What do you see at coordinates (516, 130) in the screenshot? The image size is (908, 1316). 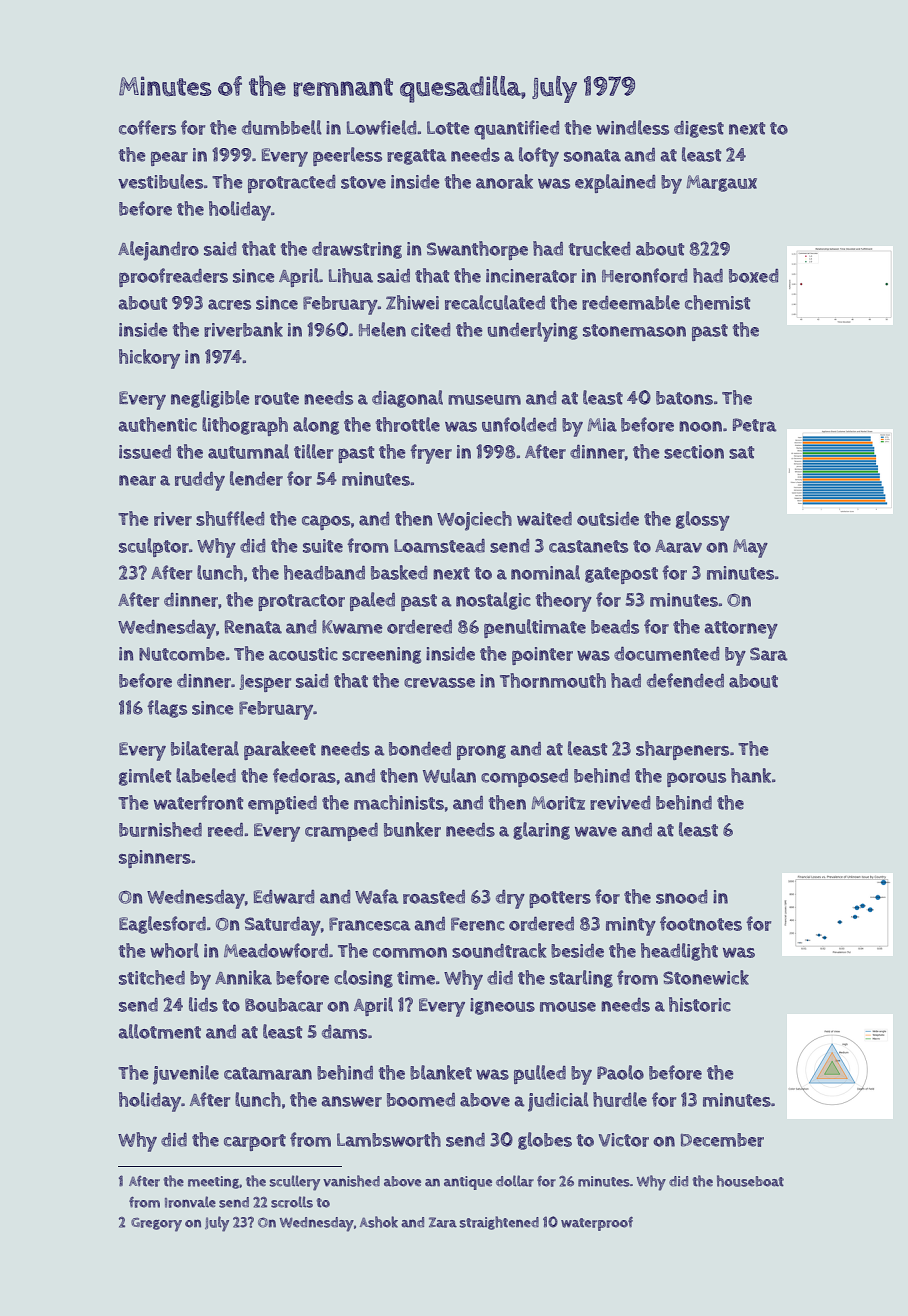 I see `quantified` at bounding box center [516, 130].
